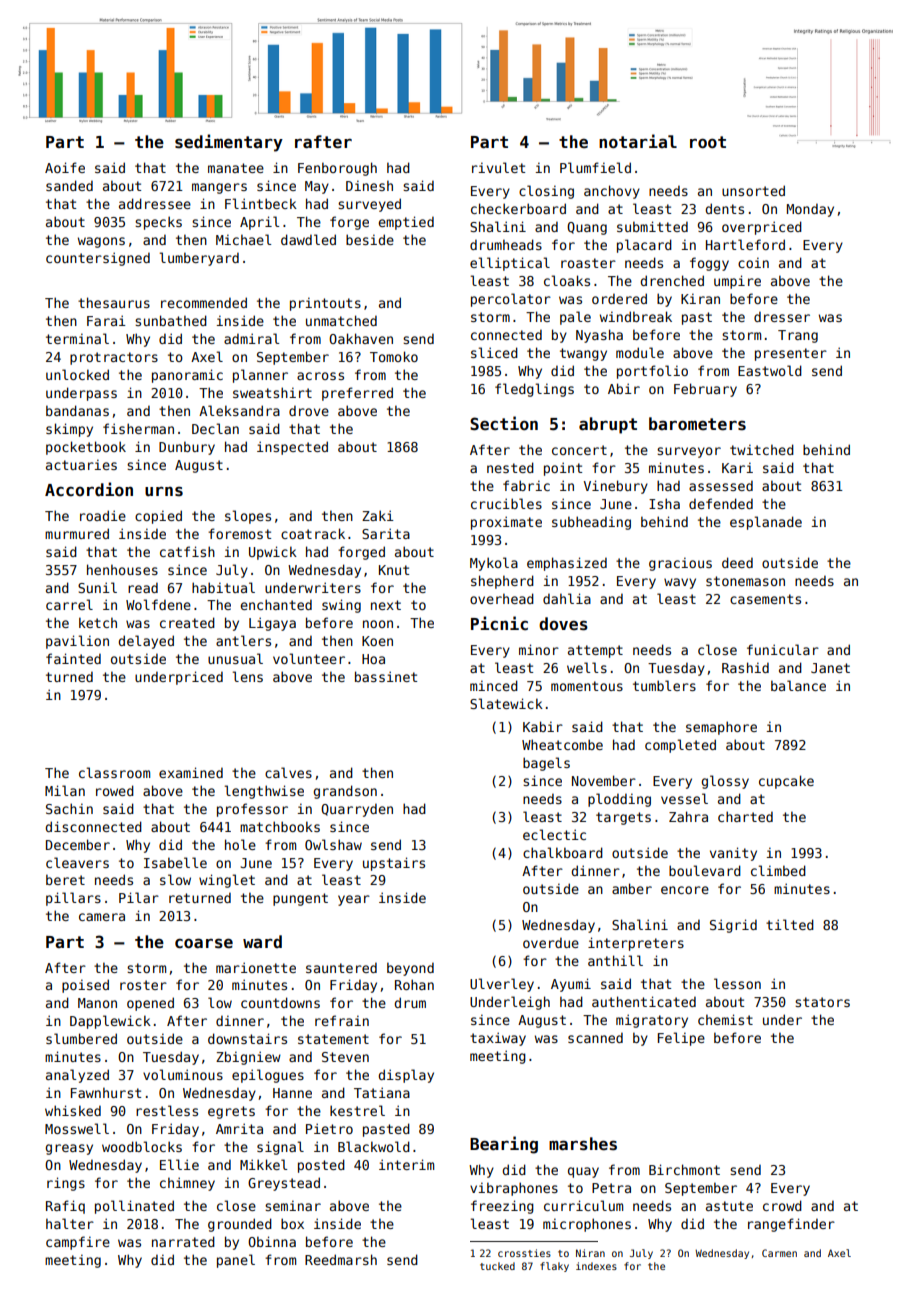 The image size is (908, 1316). What do you see at coordinates (227, 881) in the page?
I see `winglet` at bounding box center [227, 881].
